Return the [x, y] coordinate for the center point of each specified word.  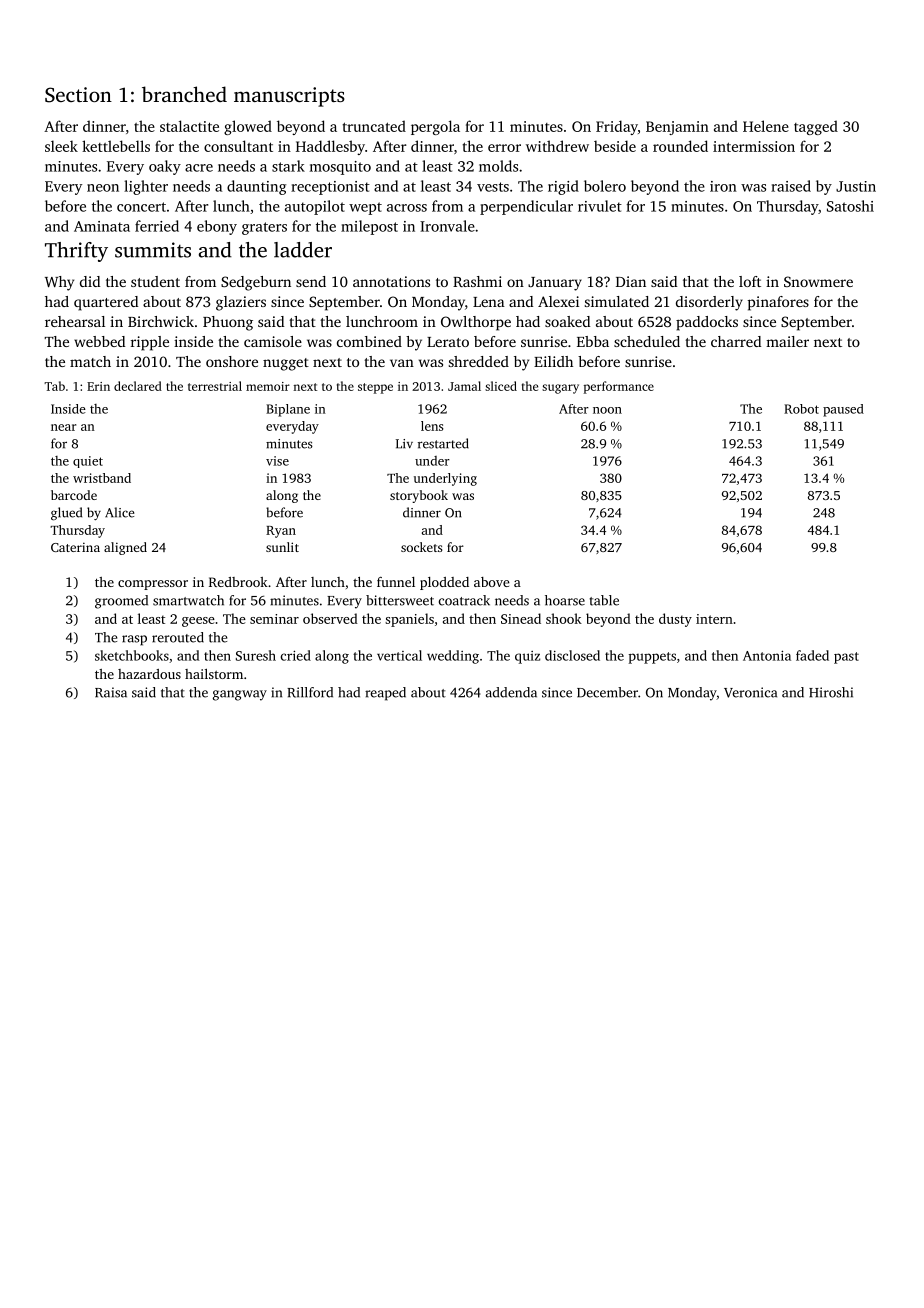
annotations [391, 281]
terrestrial [215, 386]
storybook [419, 496]
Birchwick [161, 321]
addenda [511, 692]
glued [66, 514]
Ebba [593, 341]
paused [843, 410]
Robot [801, 409]
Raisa [111, 692]
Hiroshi [831, 692]
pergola [435, 127]
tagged [816, 127]
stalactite [189, 126]
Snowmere [818, 281]
